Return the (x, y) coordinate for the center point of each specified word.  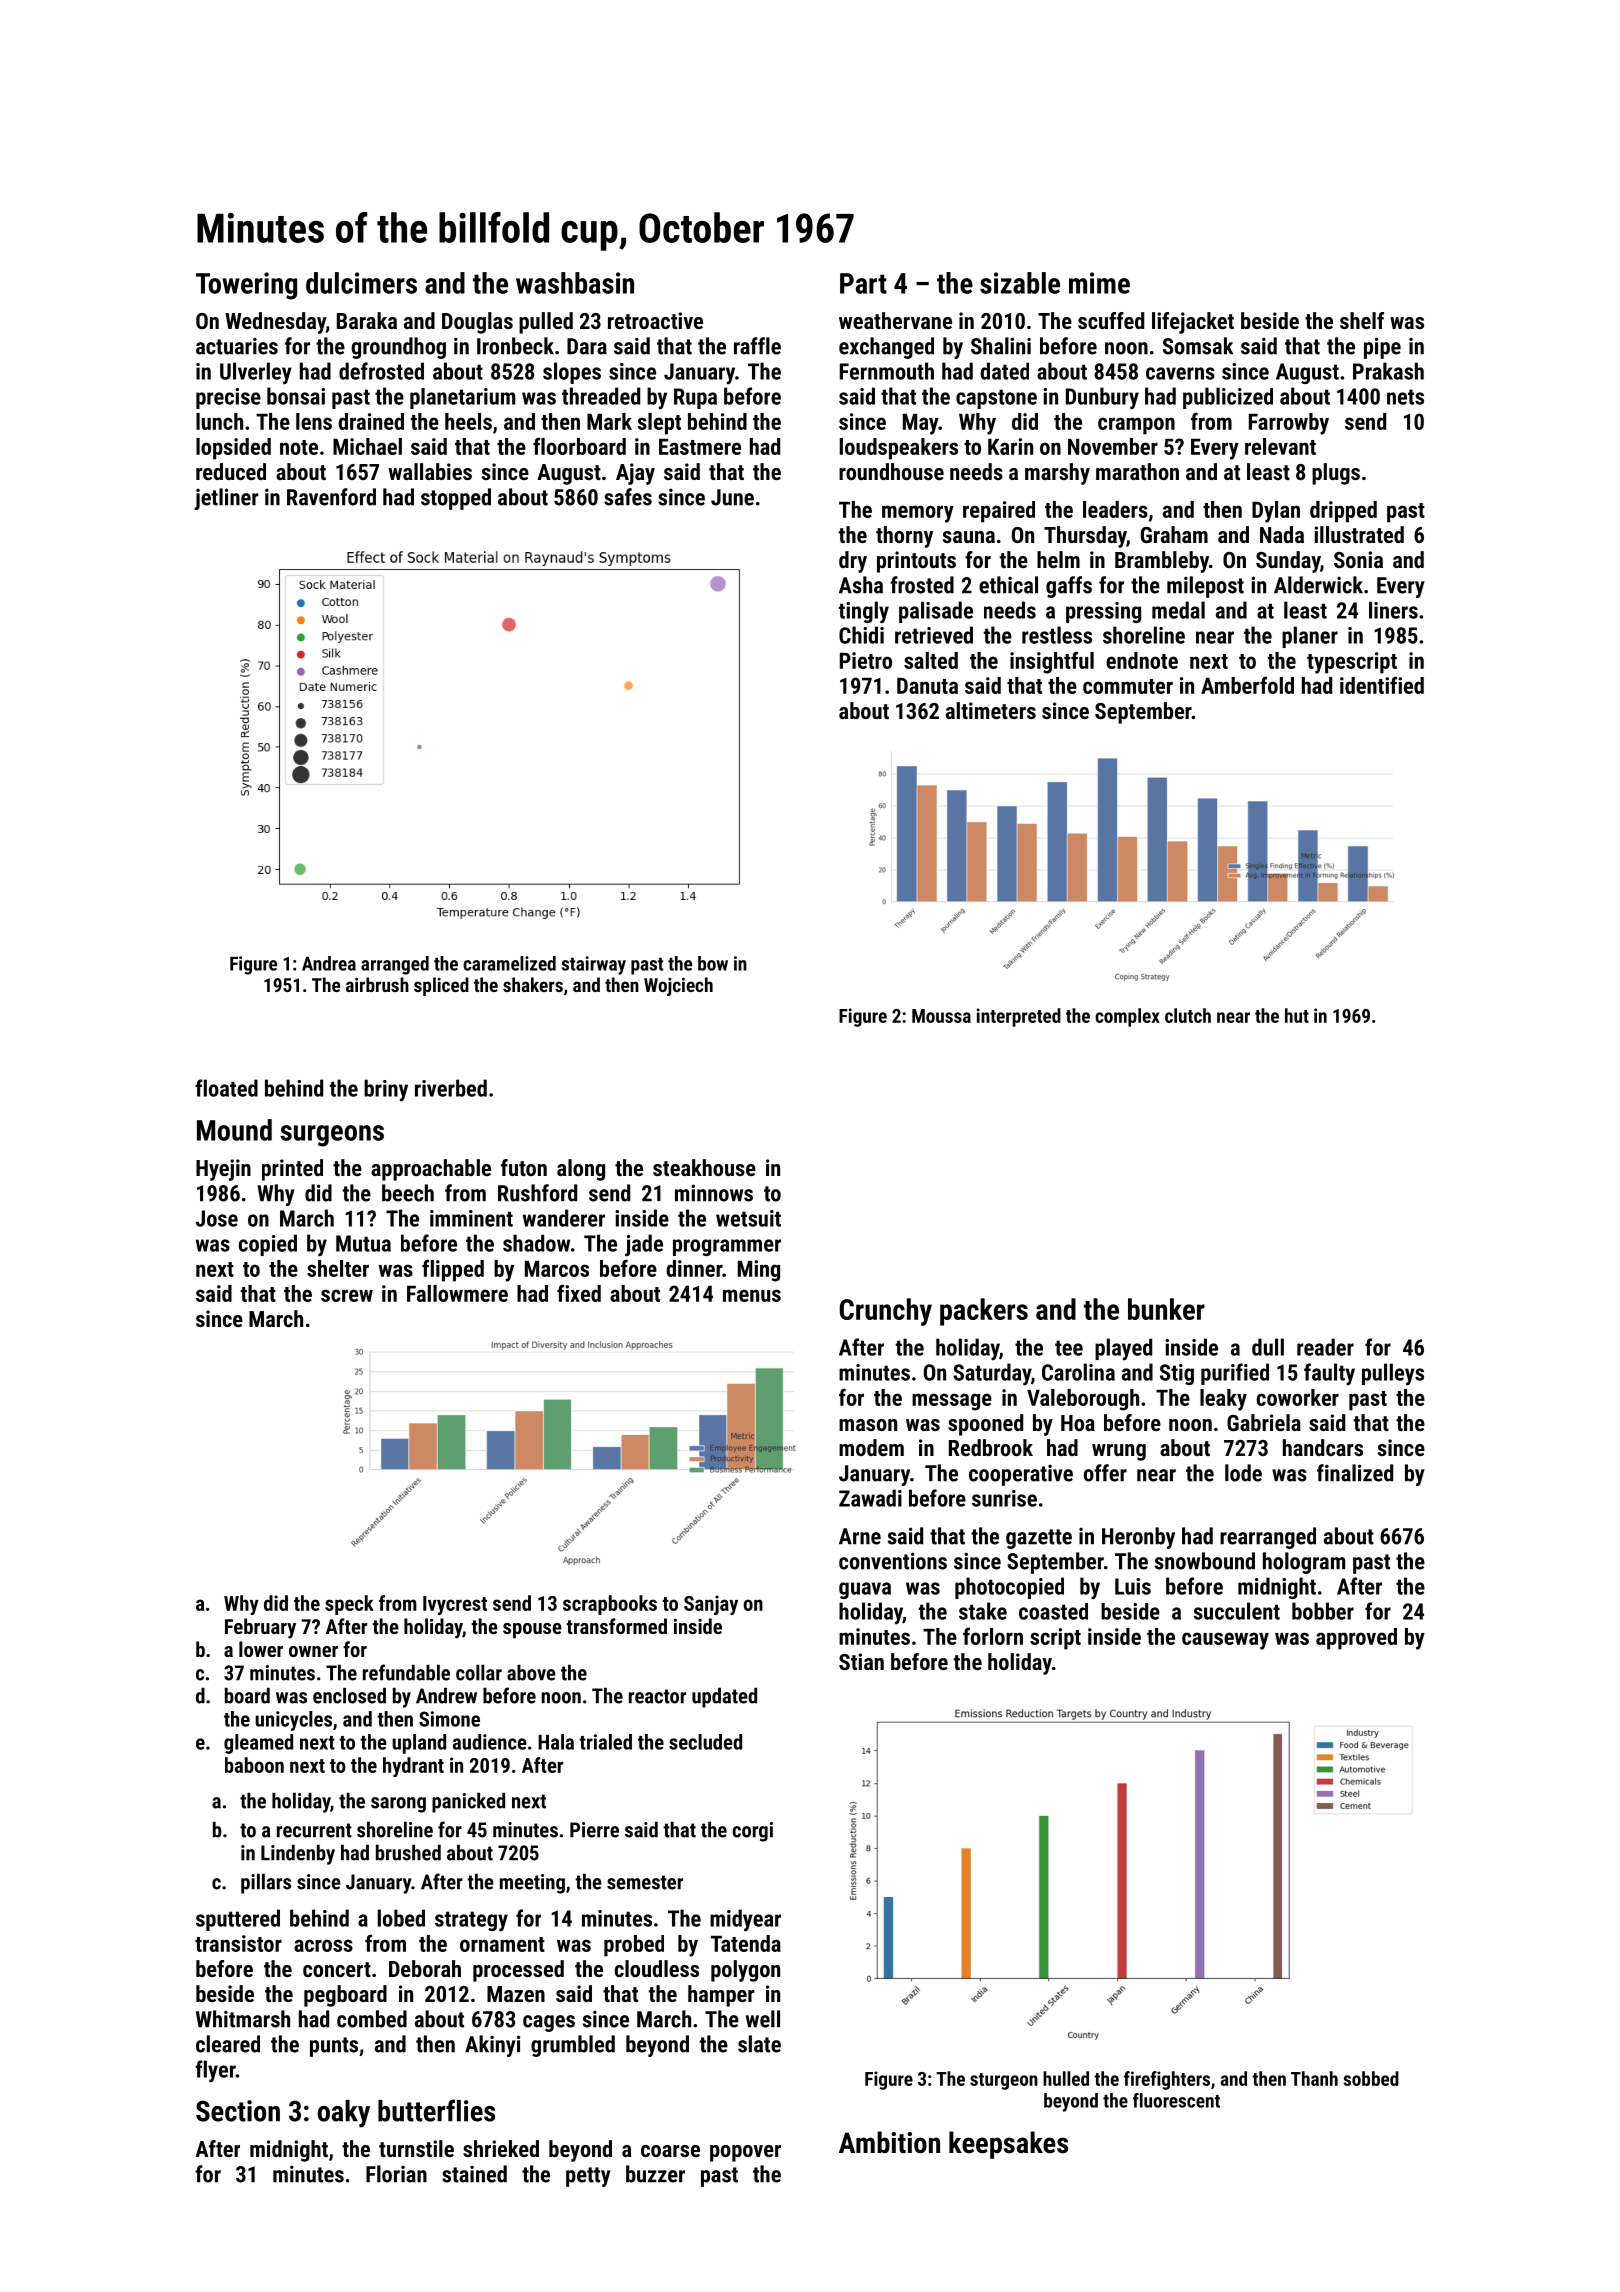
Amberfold (1247, 685)
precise (228, 398)
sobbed (1371, 2078)
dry (853, 562)
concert (337, 1969)
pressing (1103, 612)
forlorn (993, 1636)
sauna (969, 537)
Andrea (329, 963)
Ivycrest (455, 1605)
